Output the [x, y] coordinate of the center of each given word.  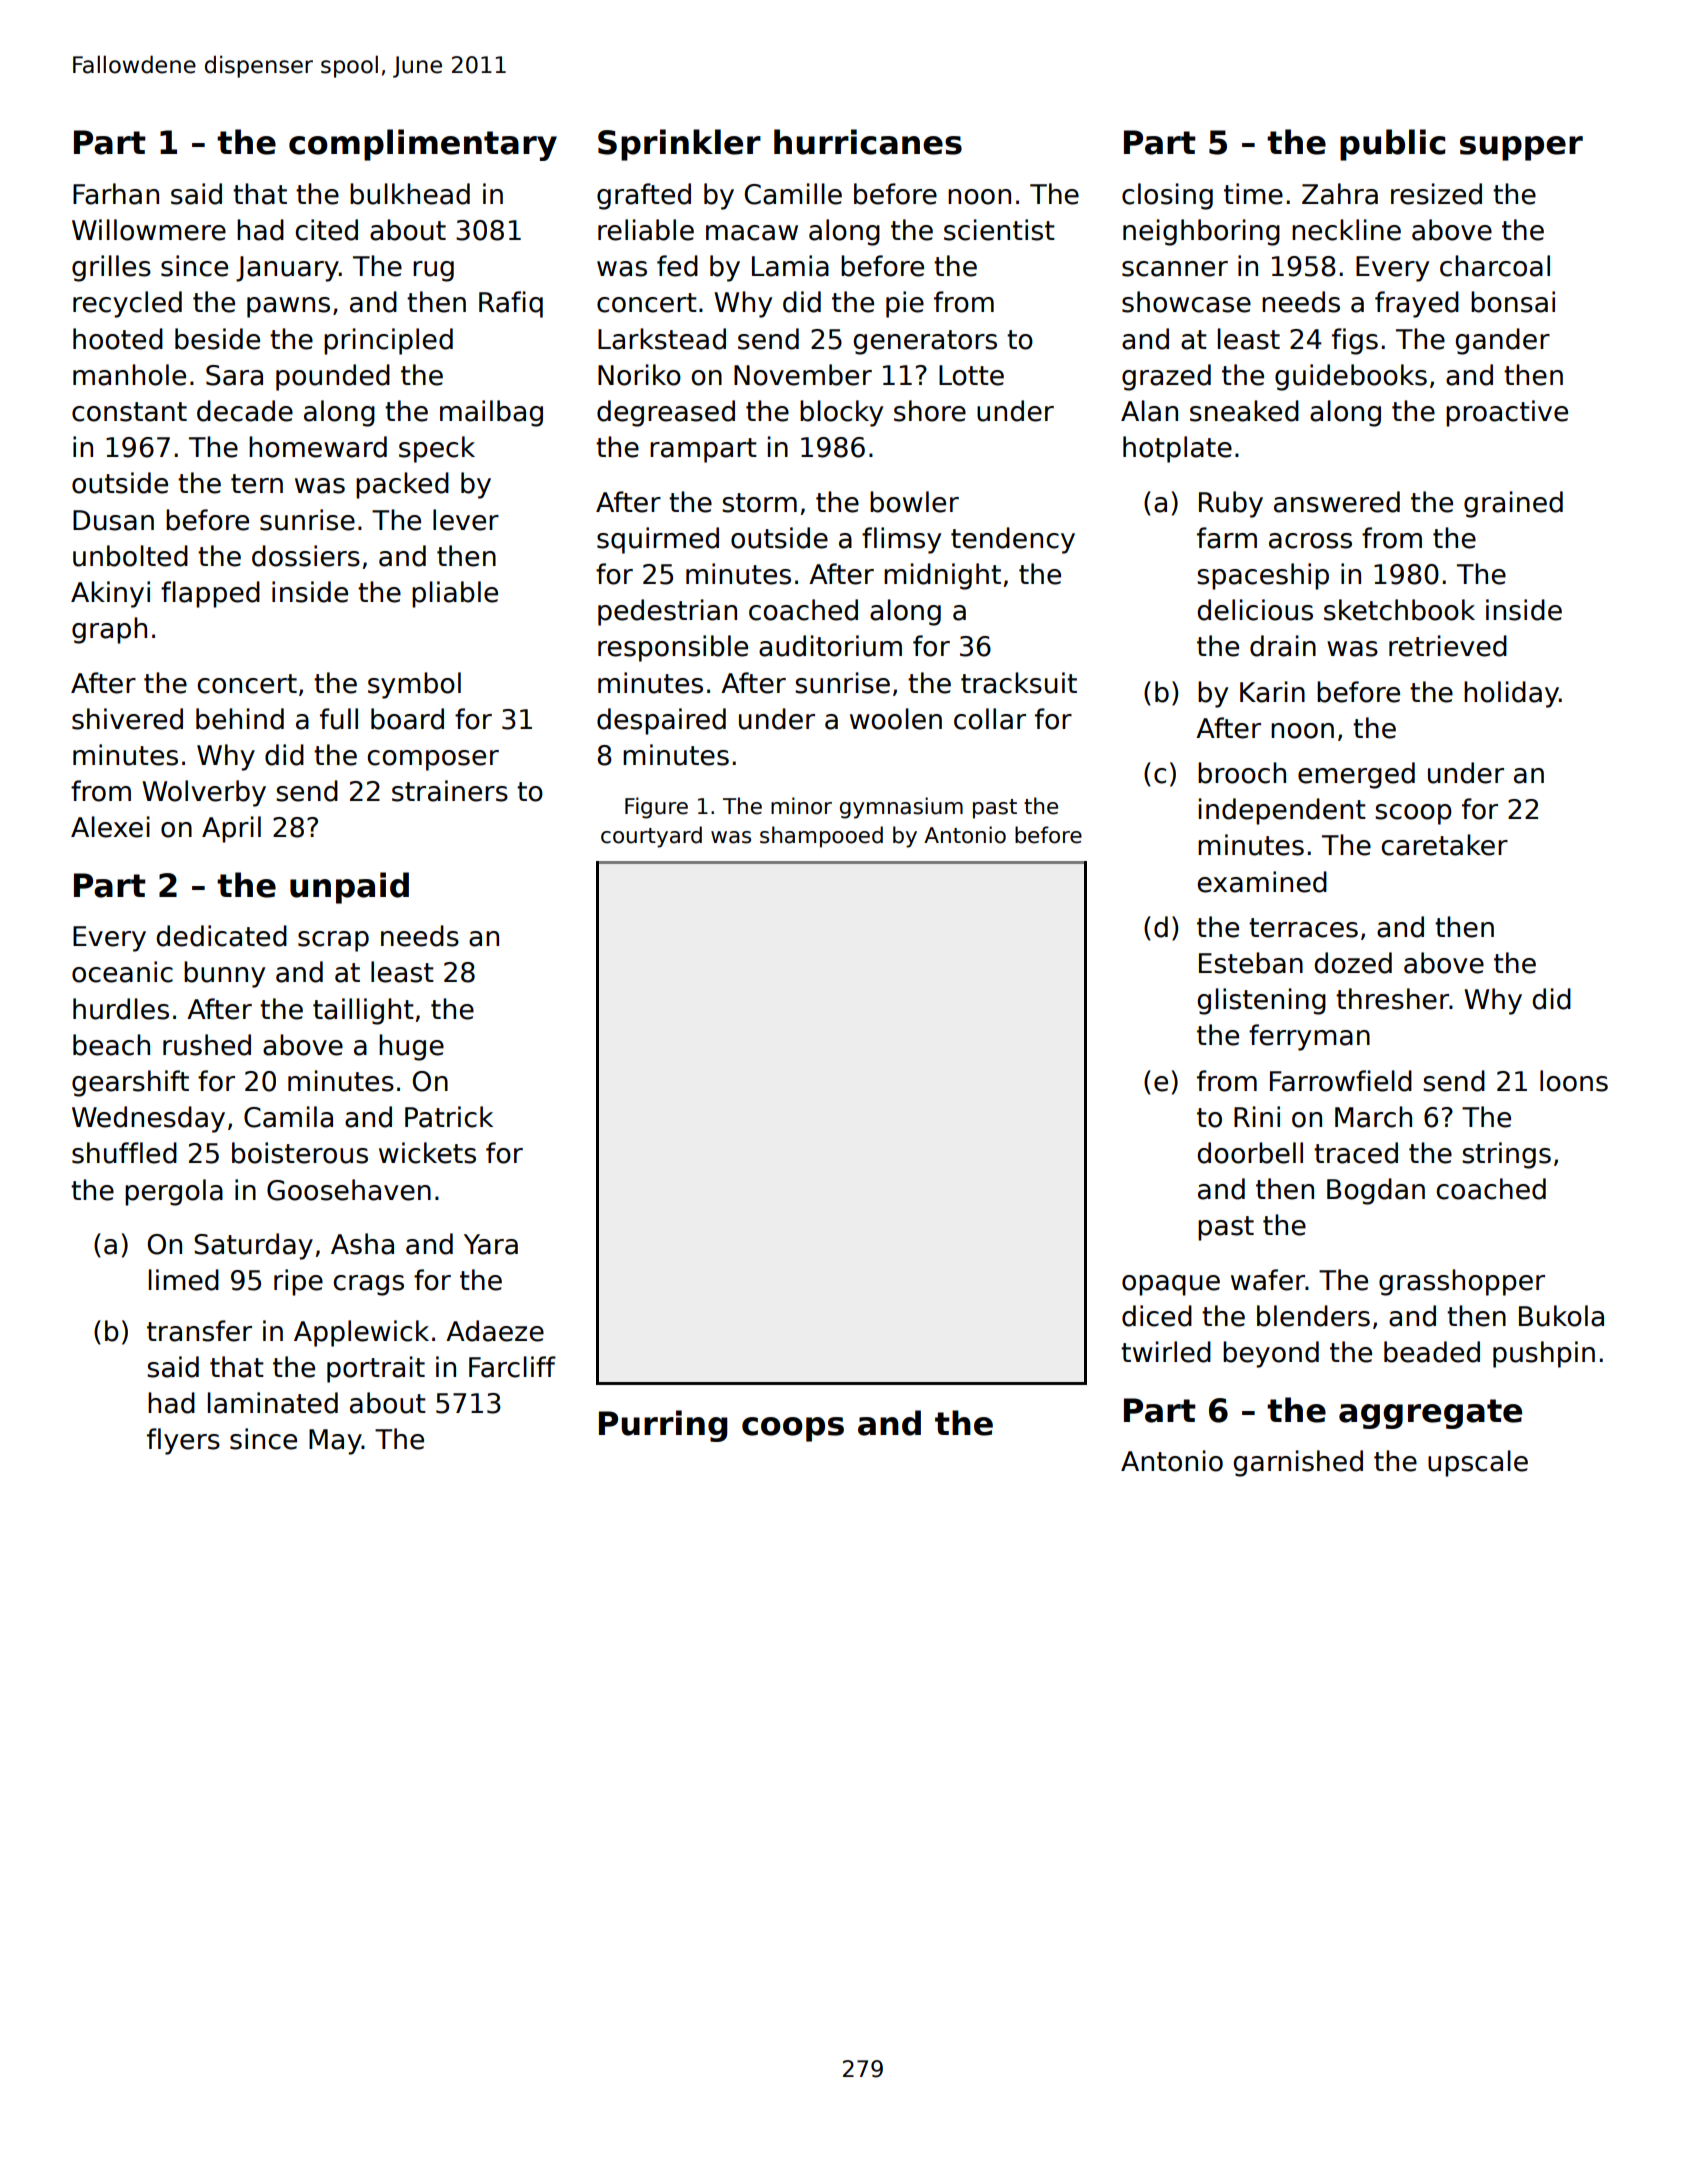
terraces [1303, 928]
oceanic [122, 972]
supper [1521, 148]
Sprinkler [679, 145]
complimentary [423, 145]
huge [411, 1047]
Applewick [361, 1333]
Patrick [449, 1117]
